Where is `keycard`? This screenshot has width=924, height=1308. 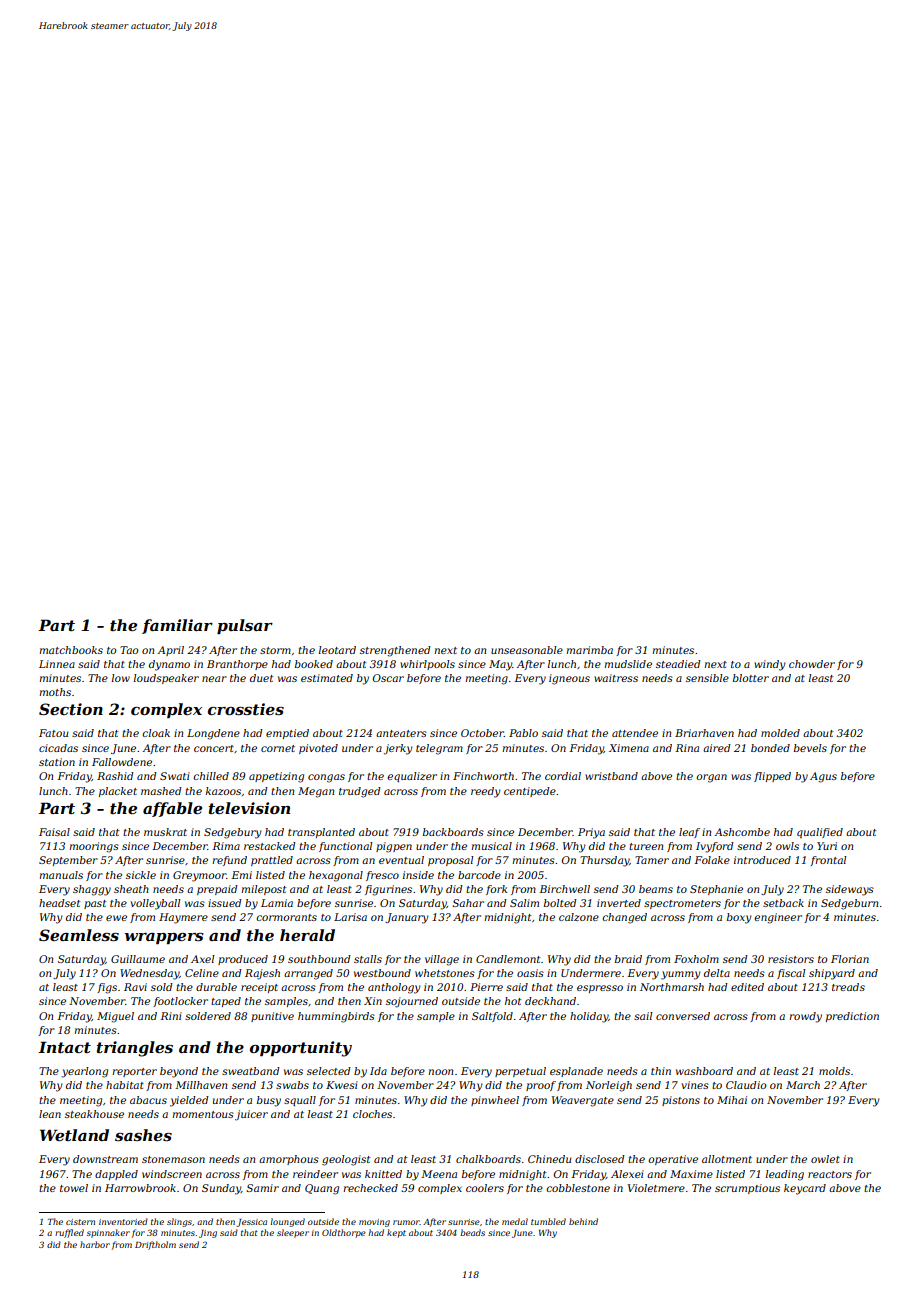 keycard is located at coordinates (805, 1189).
